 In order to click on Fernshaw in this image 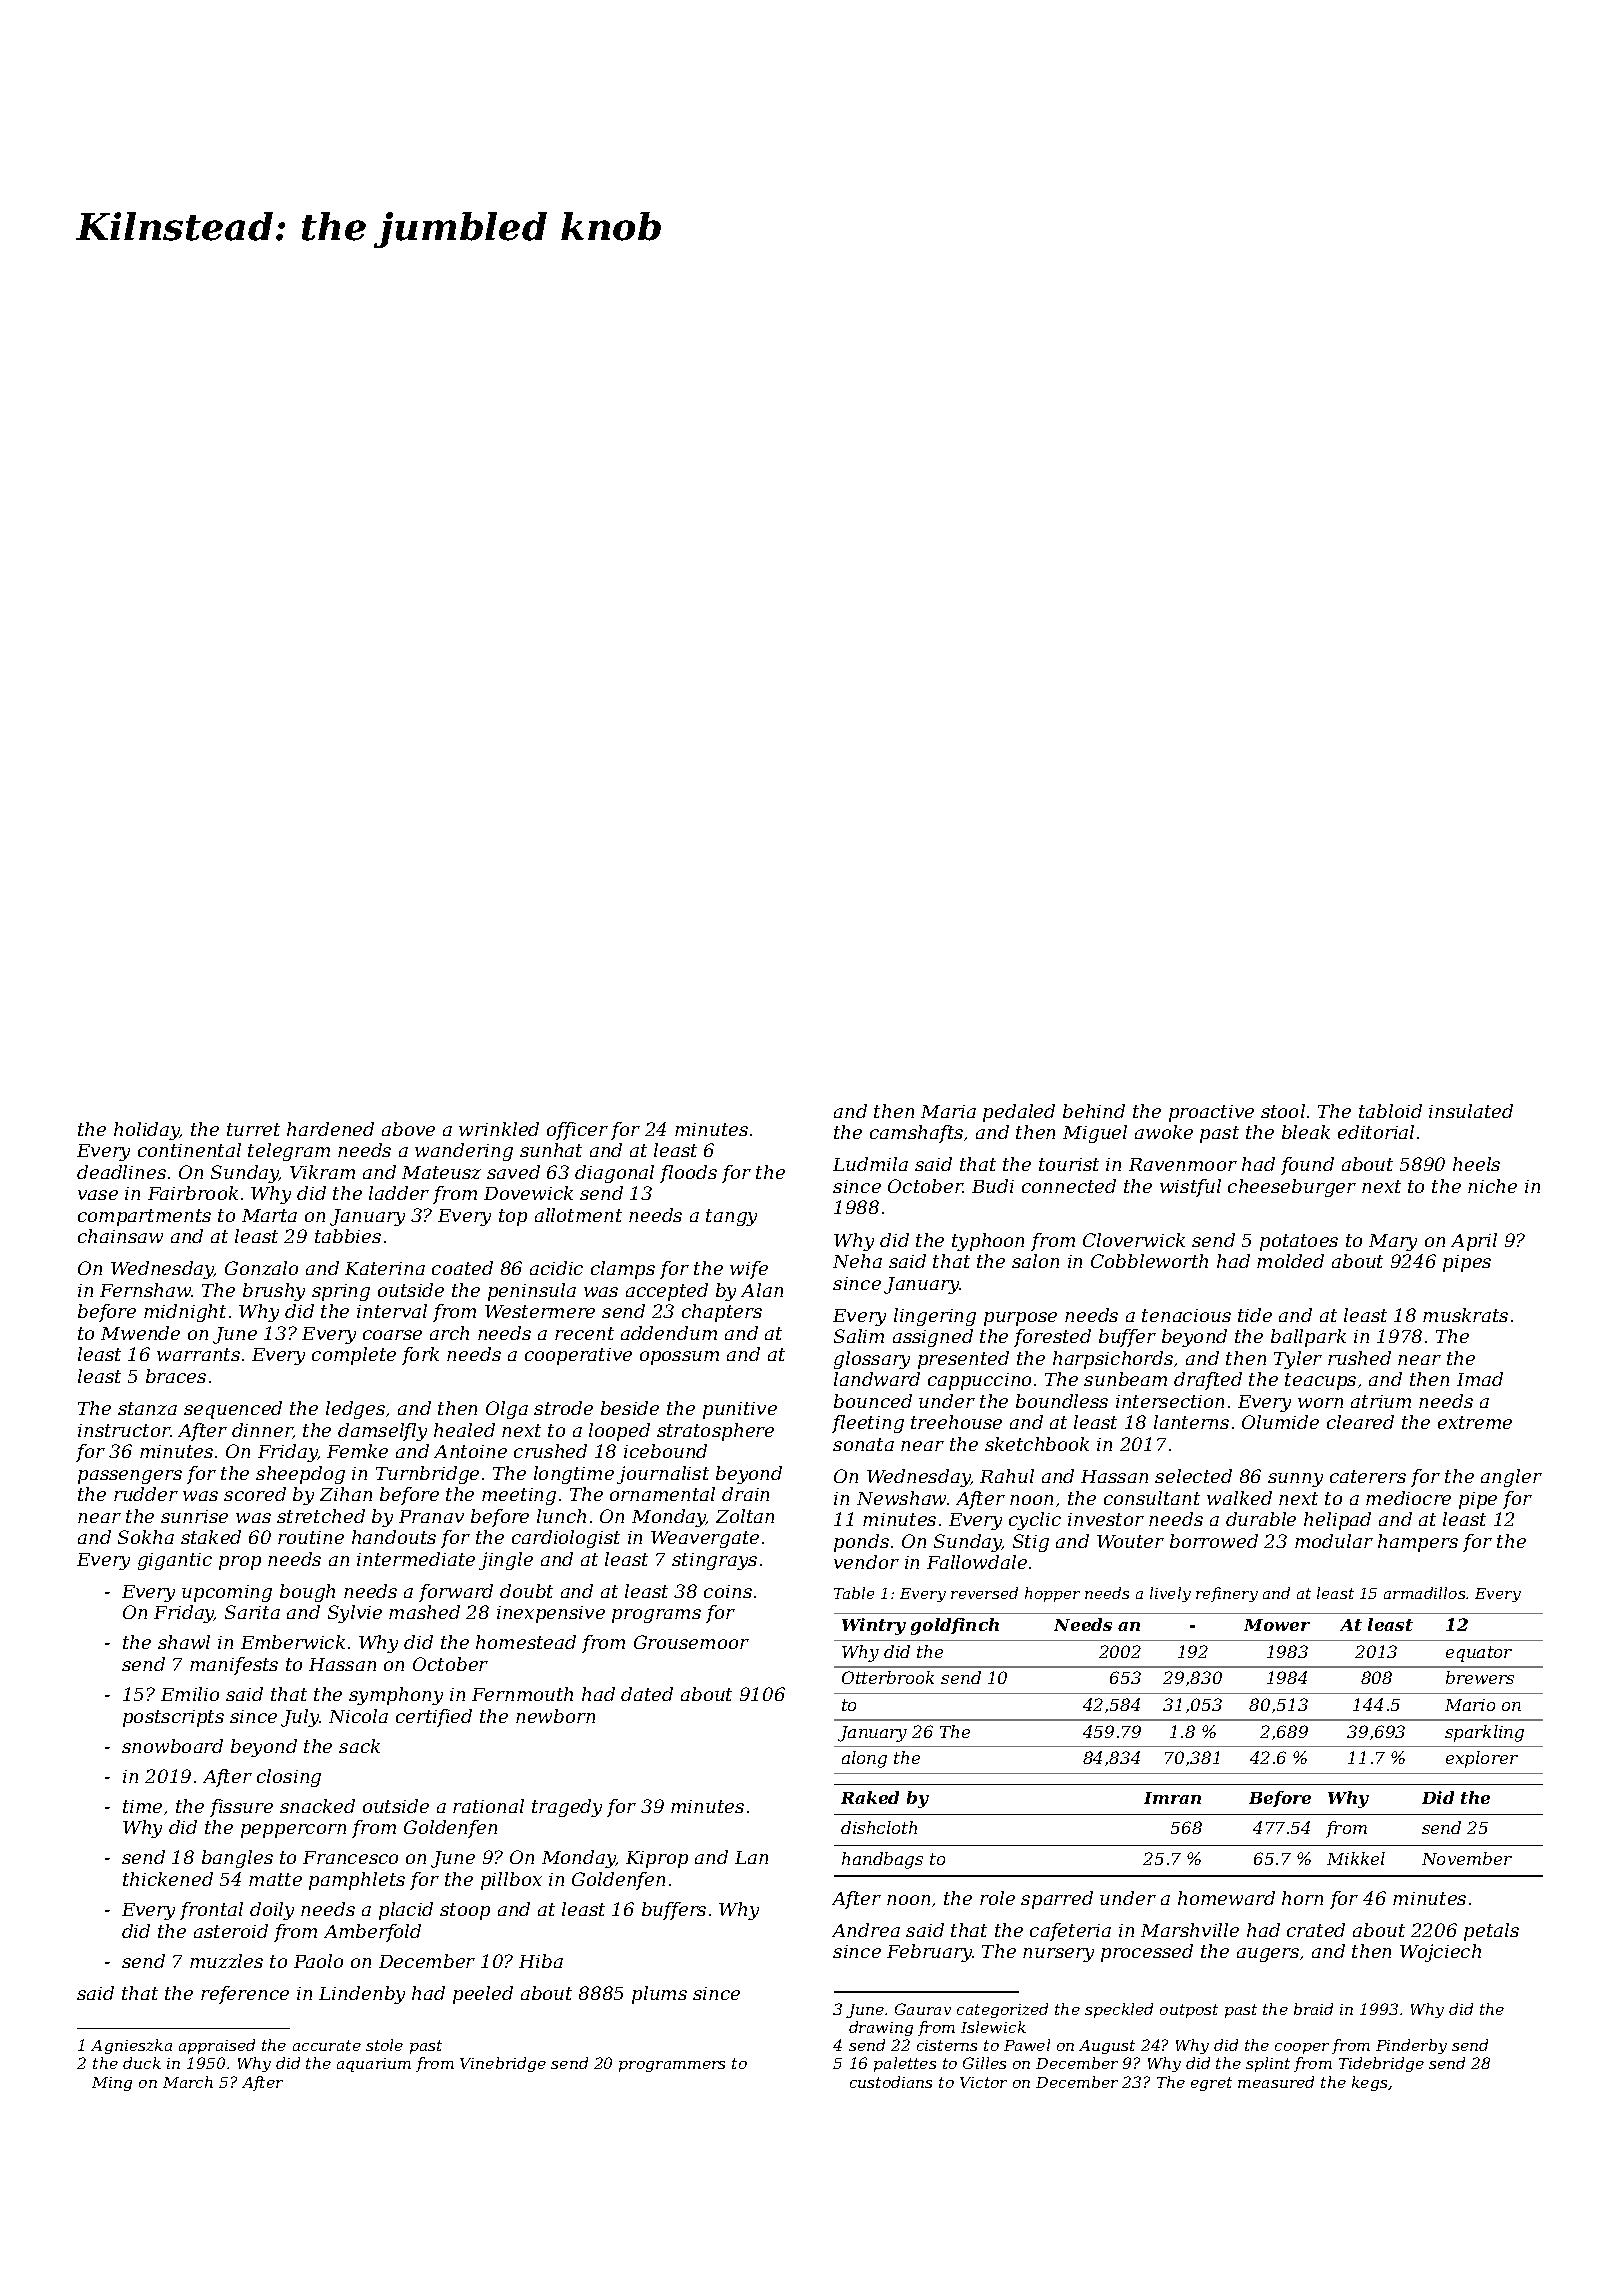, I will do `click(146, 1290)`.
